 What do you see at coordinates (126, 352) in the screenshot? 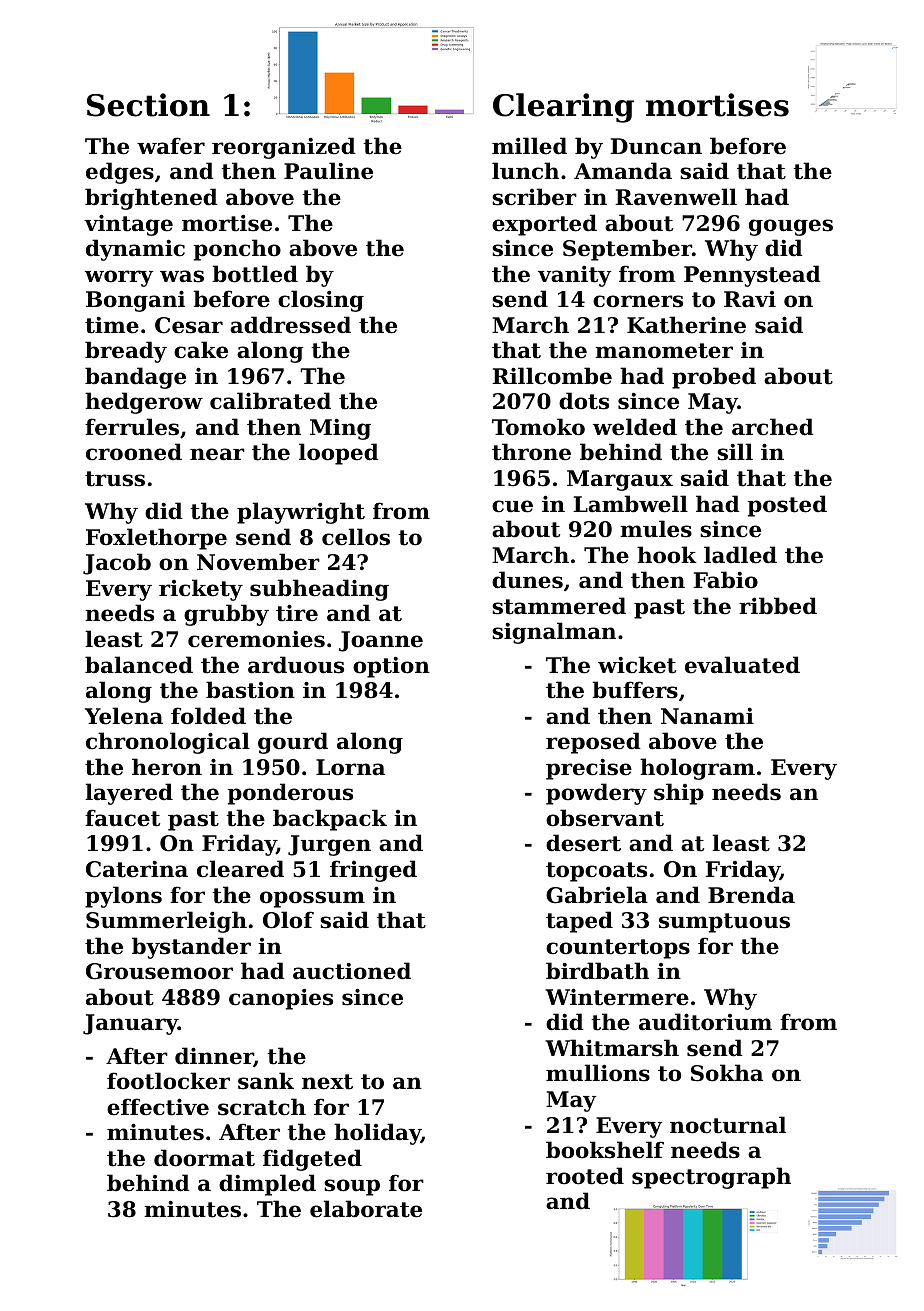
I see `bready` at bounding box center [126, 352].
